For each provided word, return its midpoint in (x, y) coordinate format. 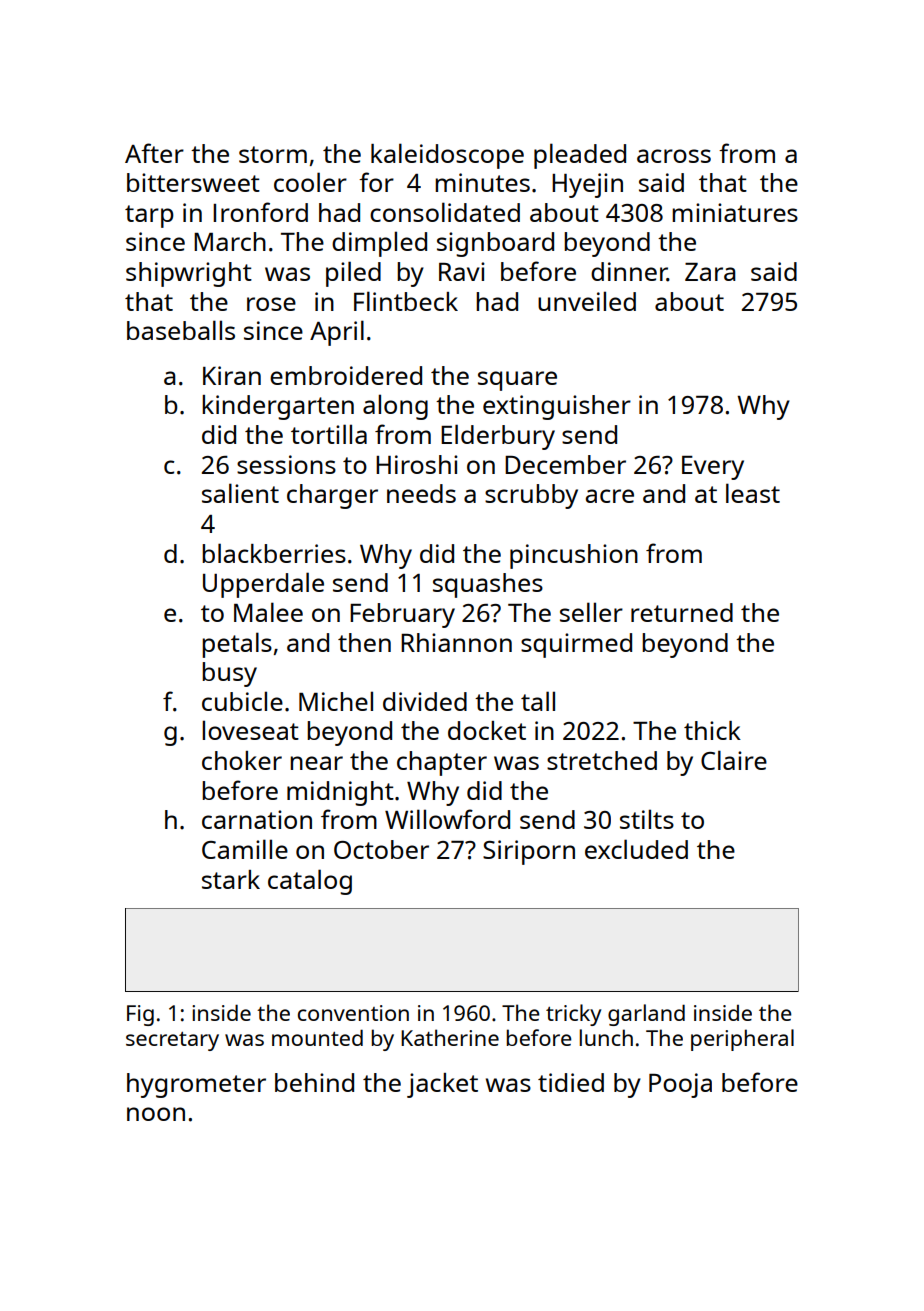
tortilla (329, 434)
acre (610, 496)
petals (237, 645)
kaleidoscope (447, 156)
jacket (442, 1085)
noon (156, 1114)
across (674, 156)
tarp (149, 216)
